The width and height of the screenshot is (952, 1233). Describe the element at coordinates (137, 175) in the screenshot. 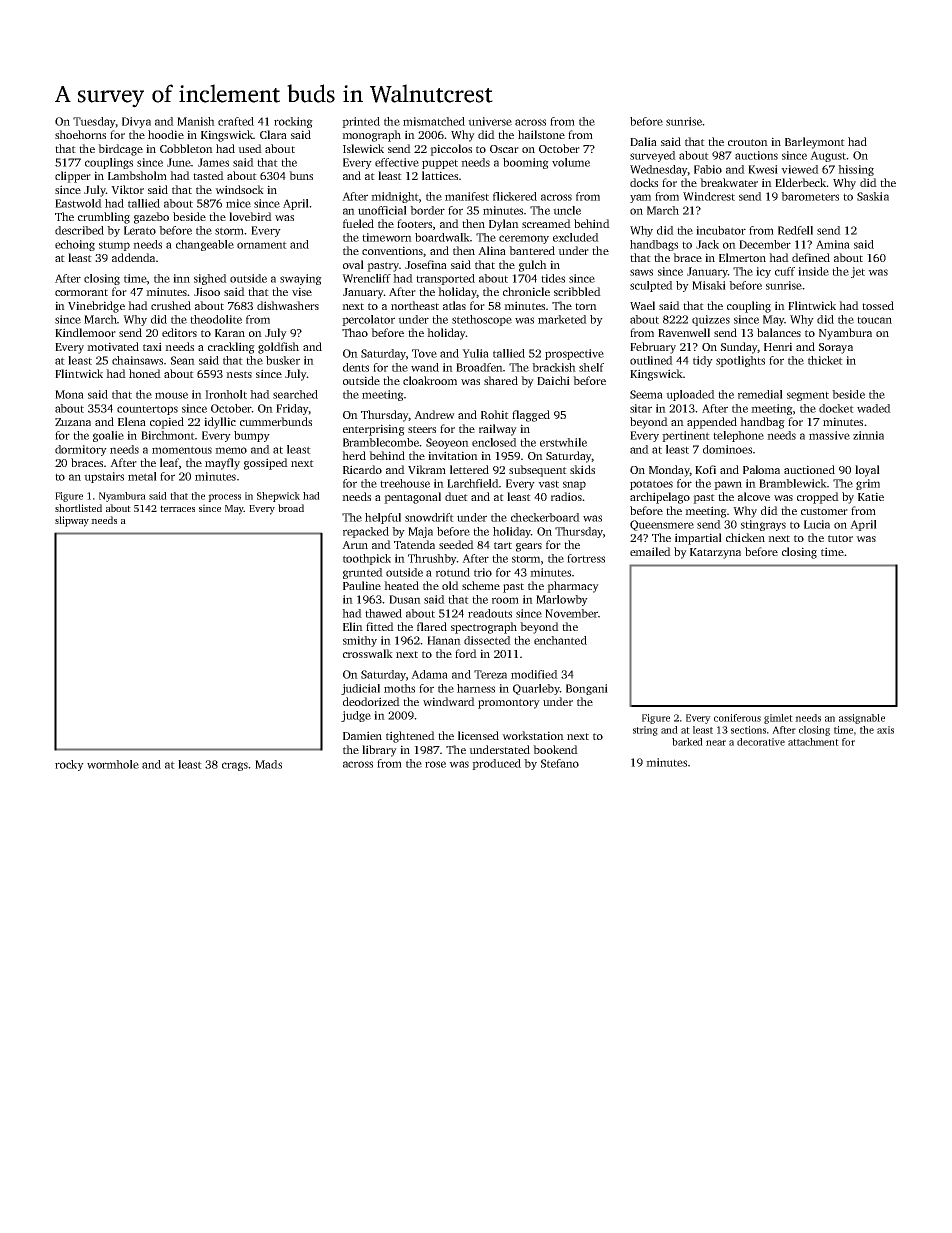

I see `Lambsholm` at that location.
